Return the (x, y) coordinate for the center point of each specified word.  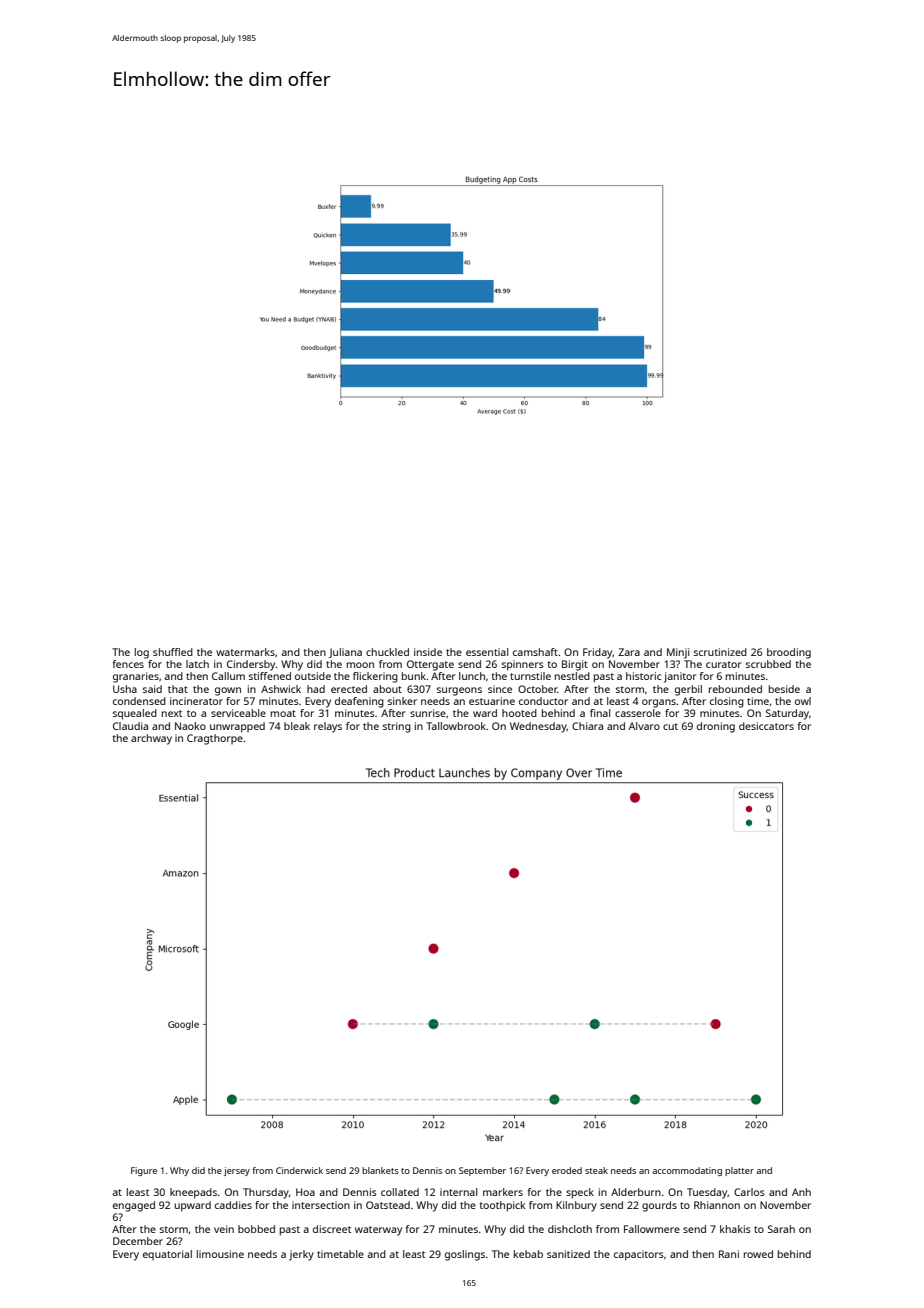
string (397, 727)
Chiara (587, 726)
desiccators (766, 726)
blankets (380, 1170)
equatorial (167, 1255)
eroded (567, 1170)
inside (428, 652)
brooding (789, 653)
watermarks (245, 652)
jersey (237, 1171)
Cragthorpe (215, 739)
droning (716, 727)
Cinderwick (299, 1170)
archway (151, 739)
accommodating (687, 1171)
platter (739, 1171)
